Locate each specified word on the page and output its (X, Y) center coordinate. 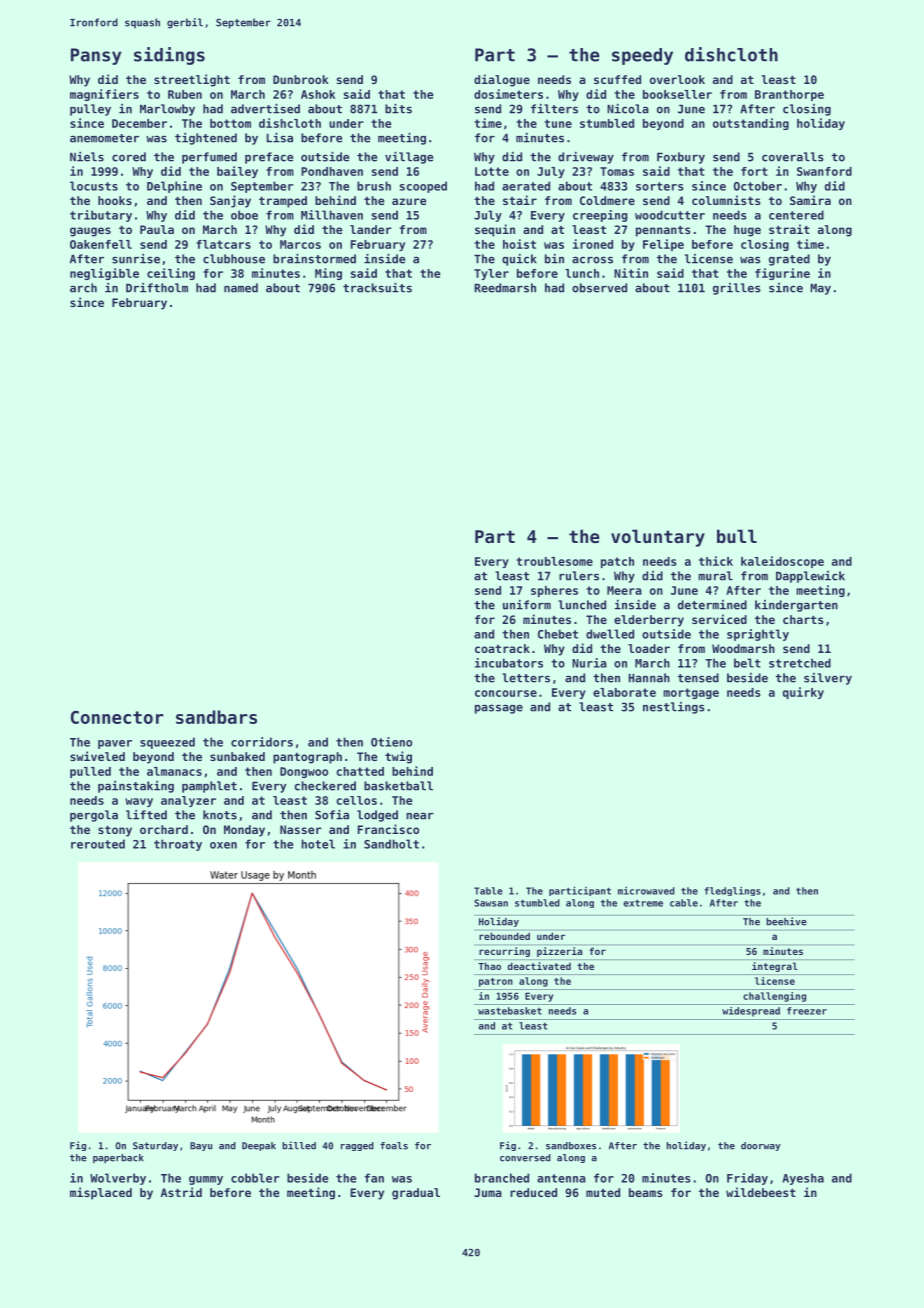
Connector (117, 717)
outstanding (751, 124)
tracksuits (377, 288)
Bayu (201, 1146)
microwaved (646, 890)
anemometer (104, 138)
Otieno (391, 742)
